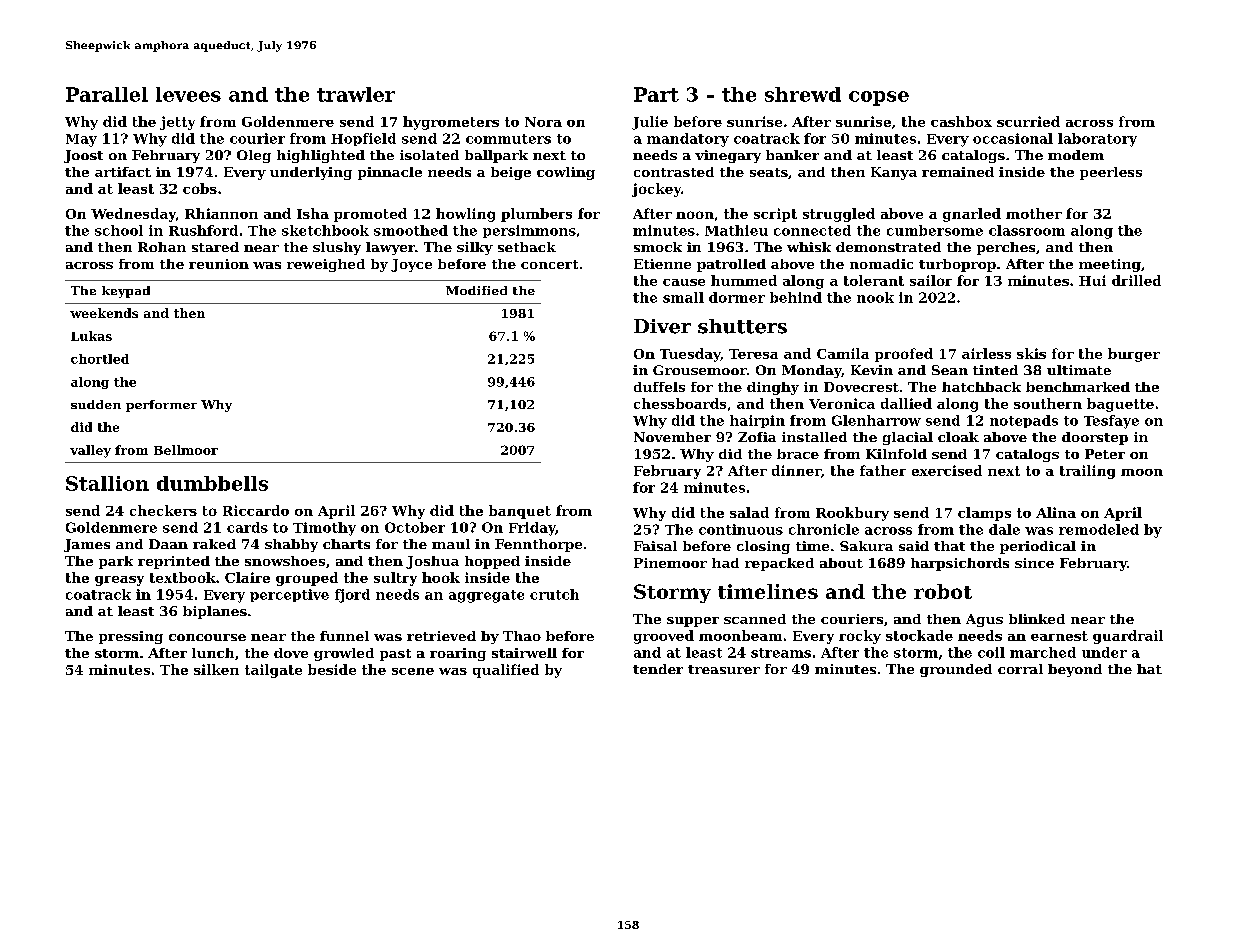 Image resolution: width=1233 pixels, height=952 pixels. Describe the element at coordinates (119, 230) in the document. I see `school` at that location.
